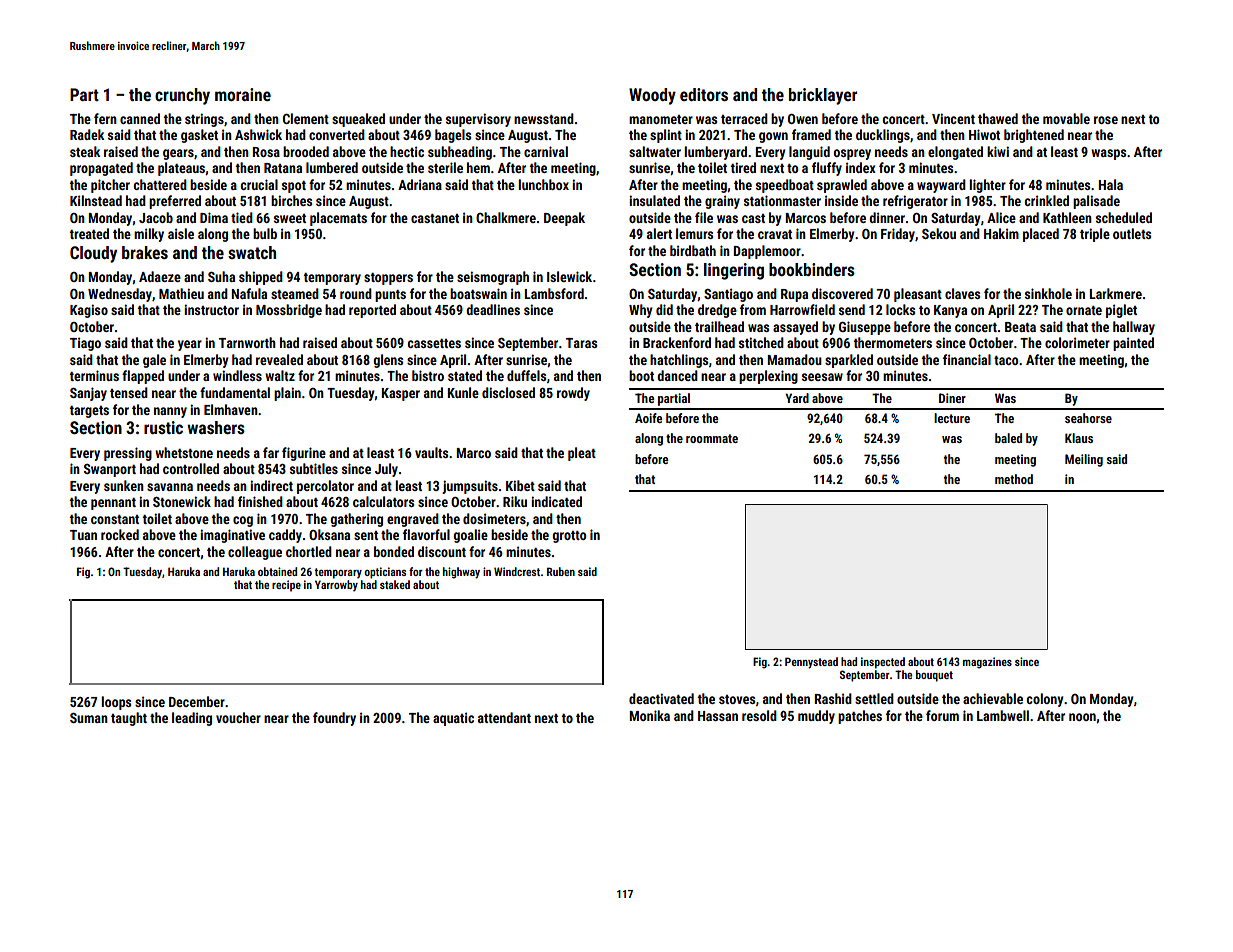 The height and width of the screenshot is (952, 1233). I want to click on figurine, so click(304, 454).
